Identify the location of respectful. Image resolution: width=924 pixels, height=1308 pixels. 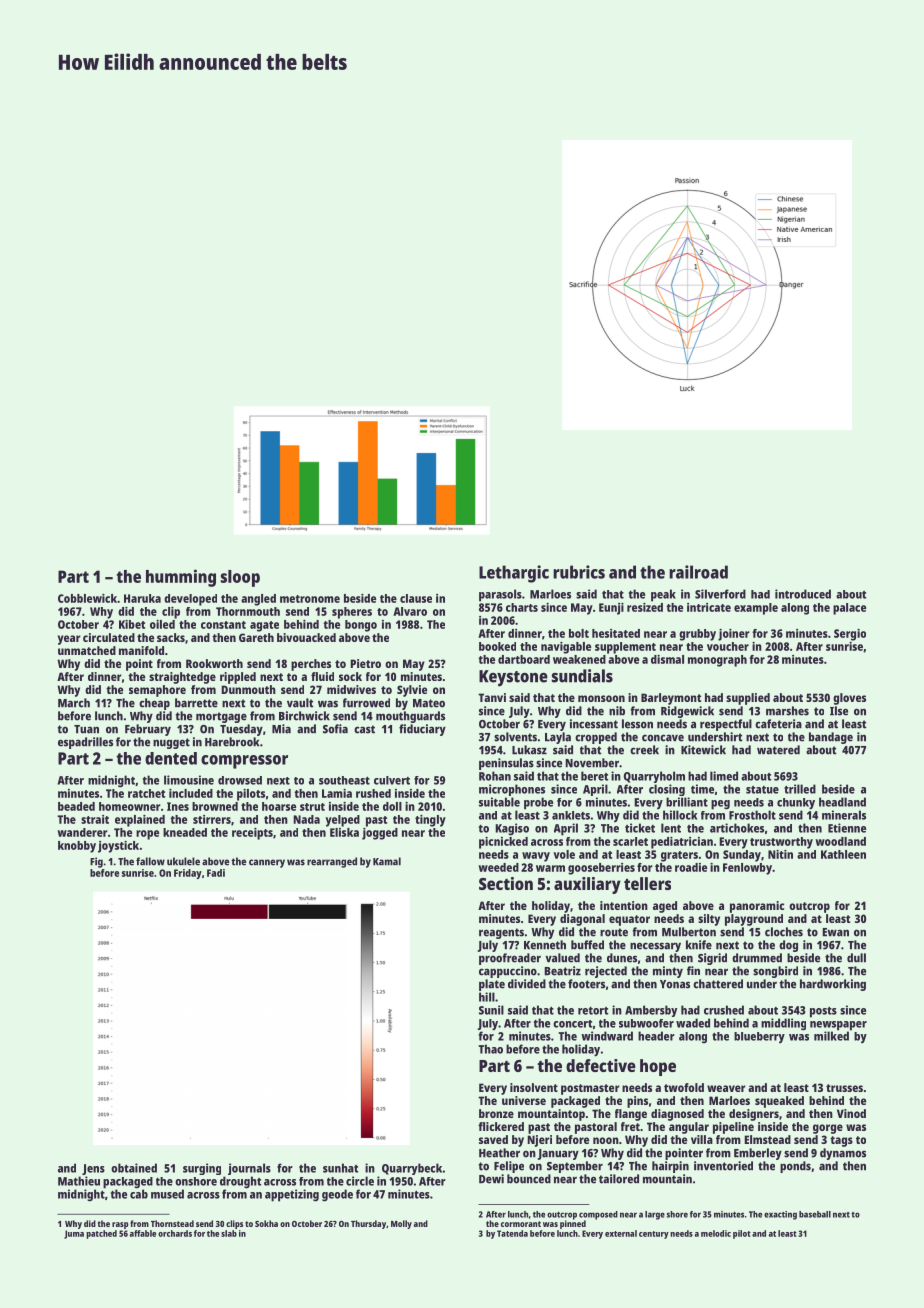
(726, 725).
